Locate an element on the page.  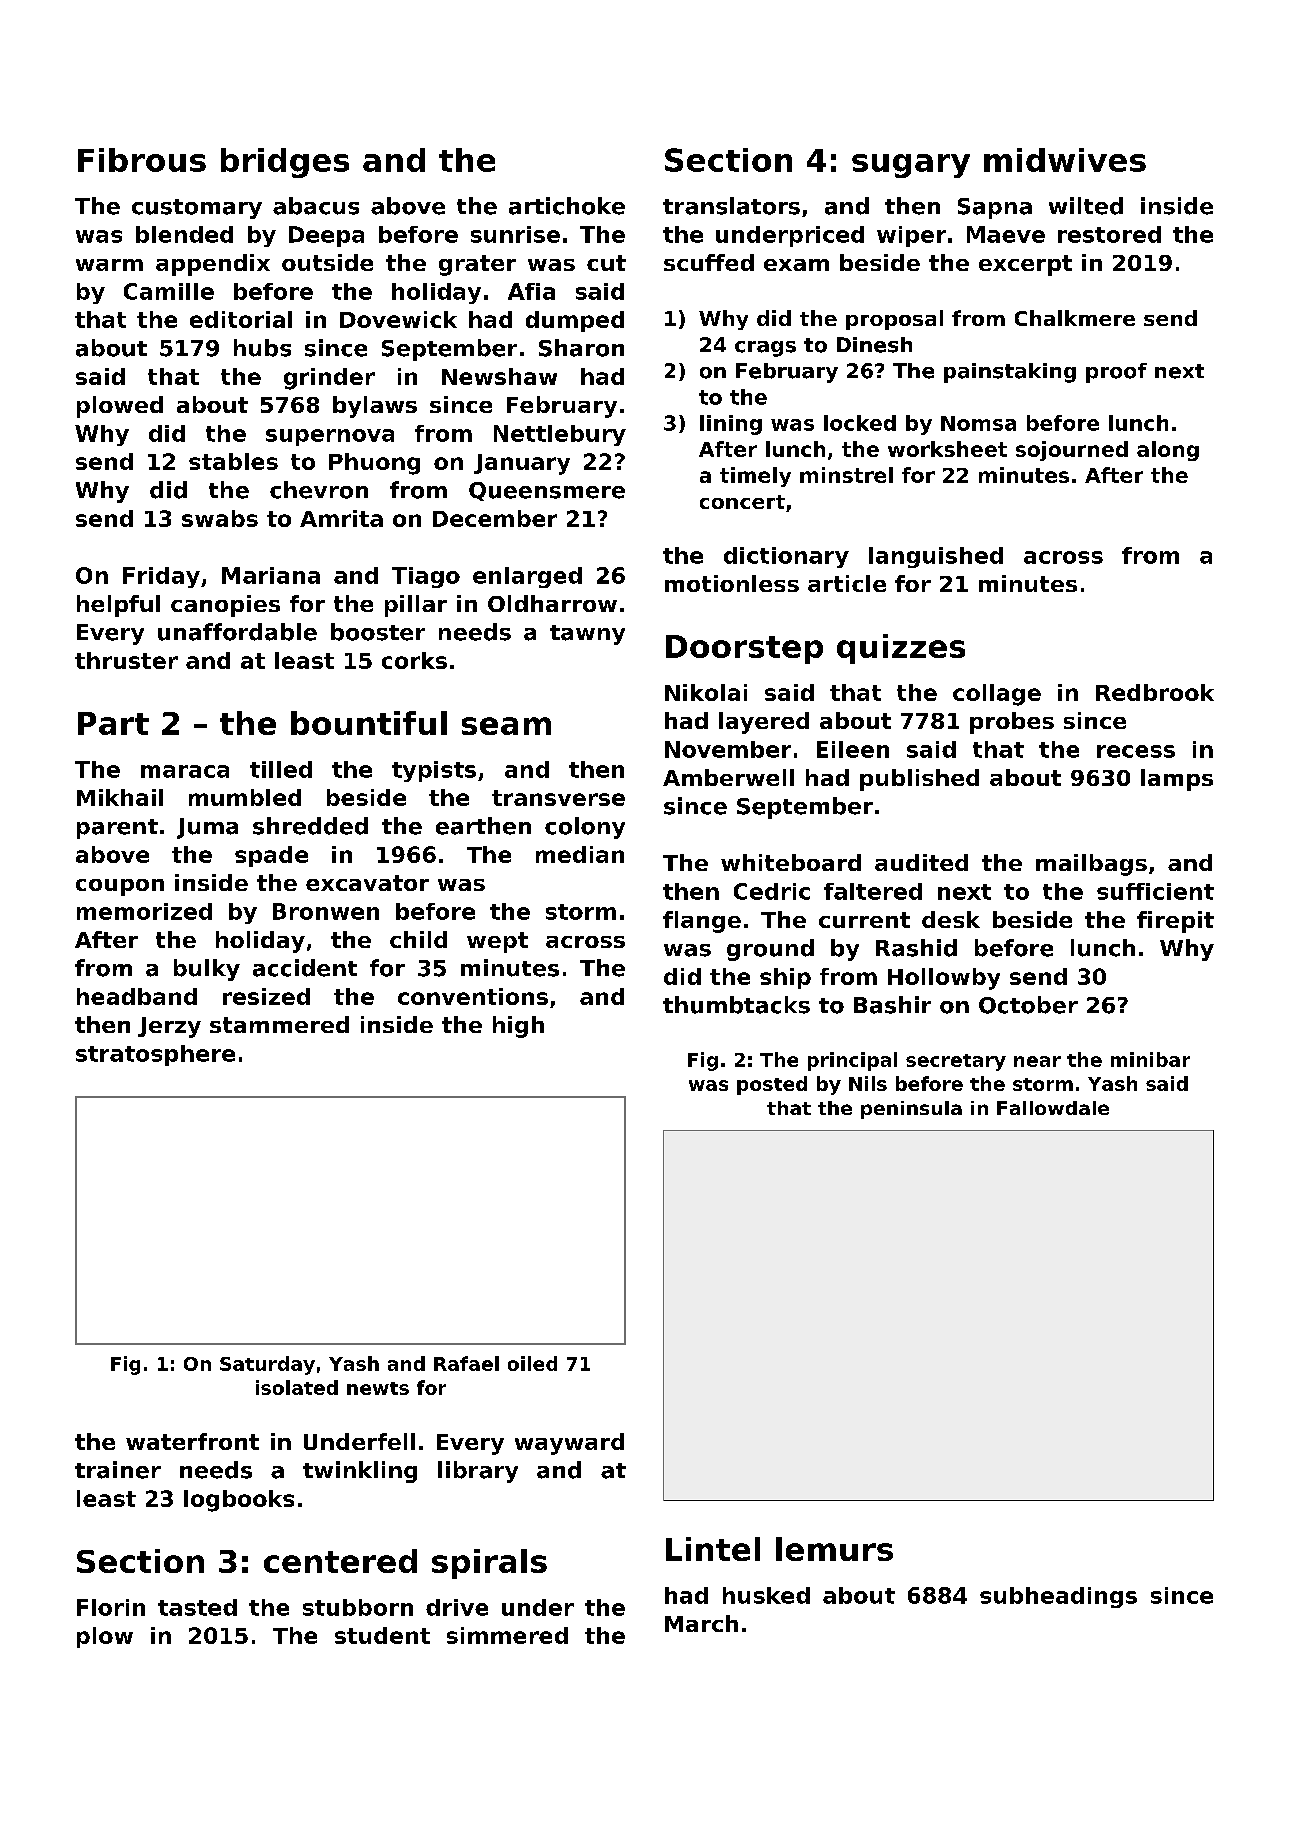
hubs is located at coordinates (262, 348).
